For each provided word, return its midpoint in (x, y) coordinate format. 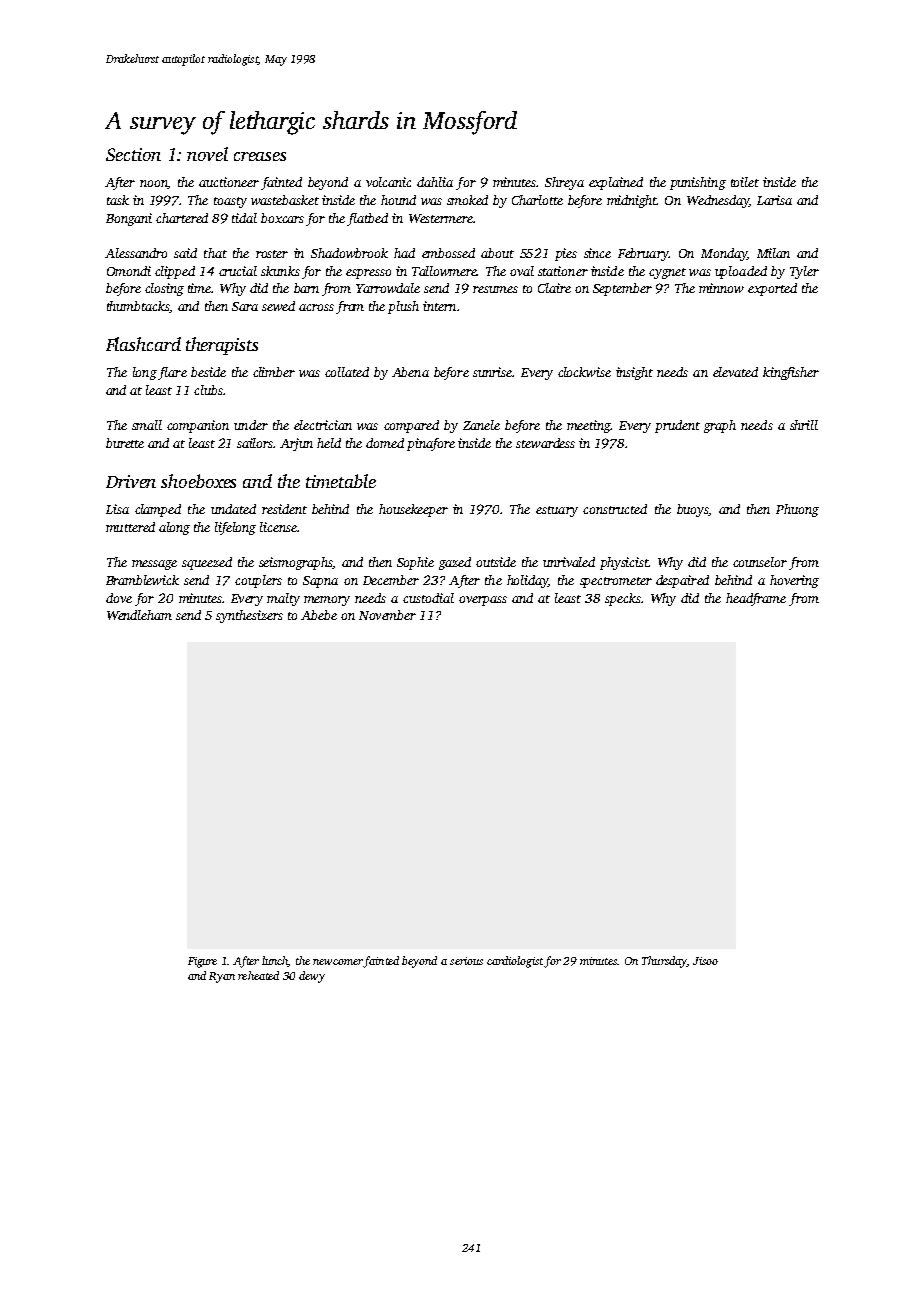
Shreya (564, 183)
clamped (158, 510)
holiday (527, 581)
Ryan (222, 977)
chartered (182, 218)
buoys (692, 510)
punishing (698, 183)
